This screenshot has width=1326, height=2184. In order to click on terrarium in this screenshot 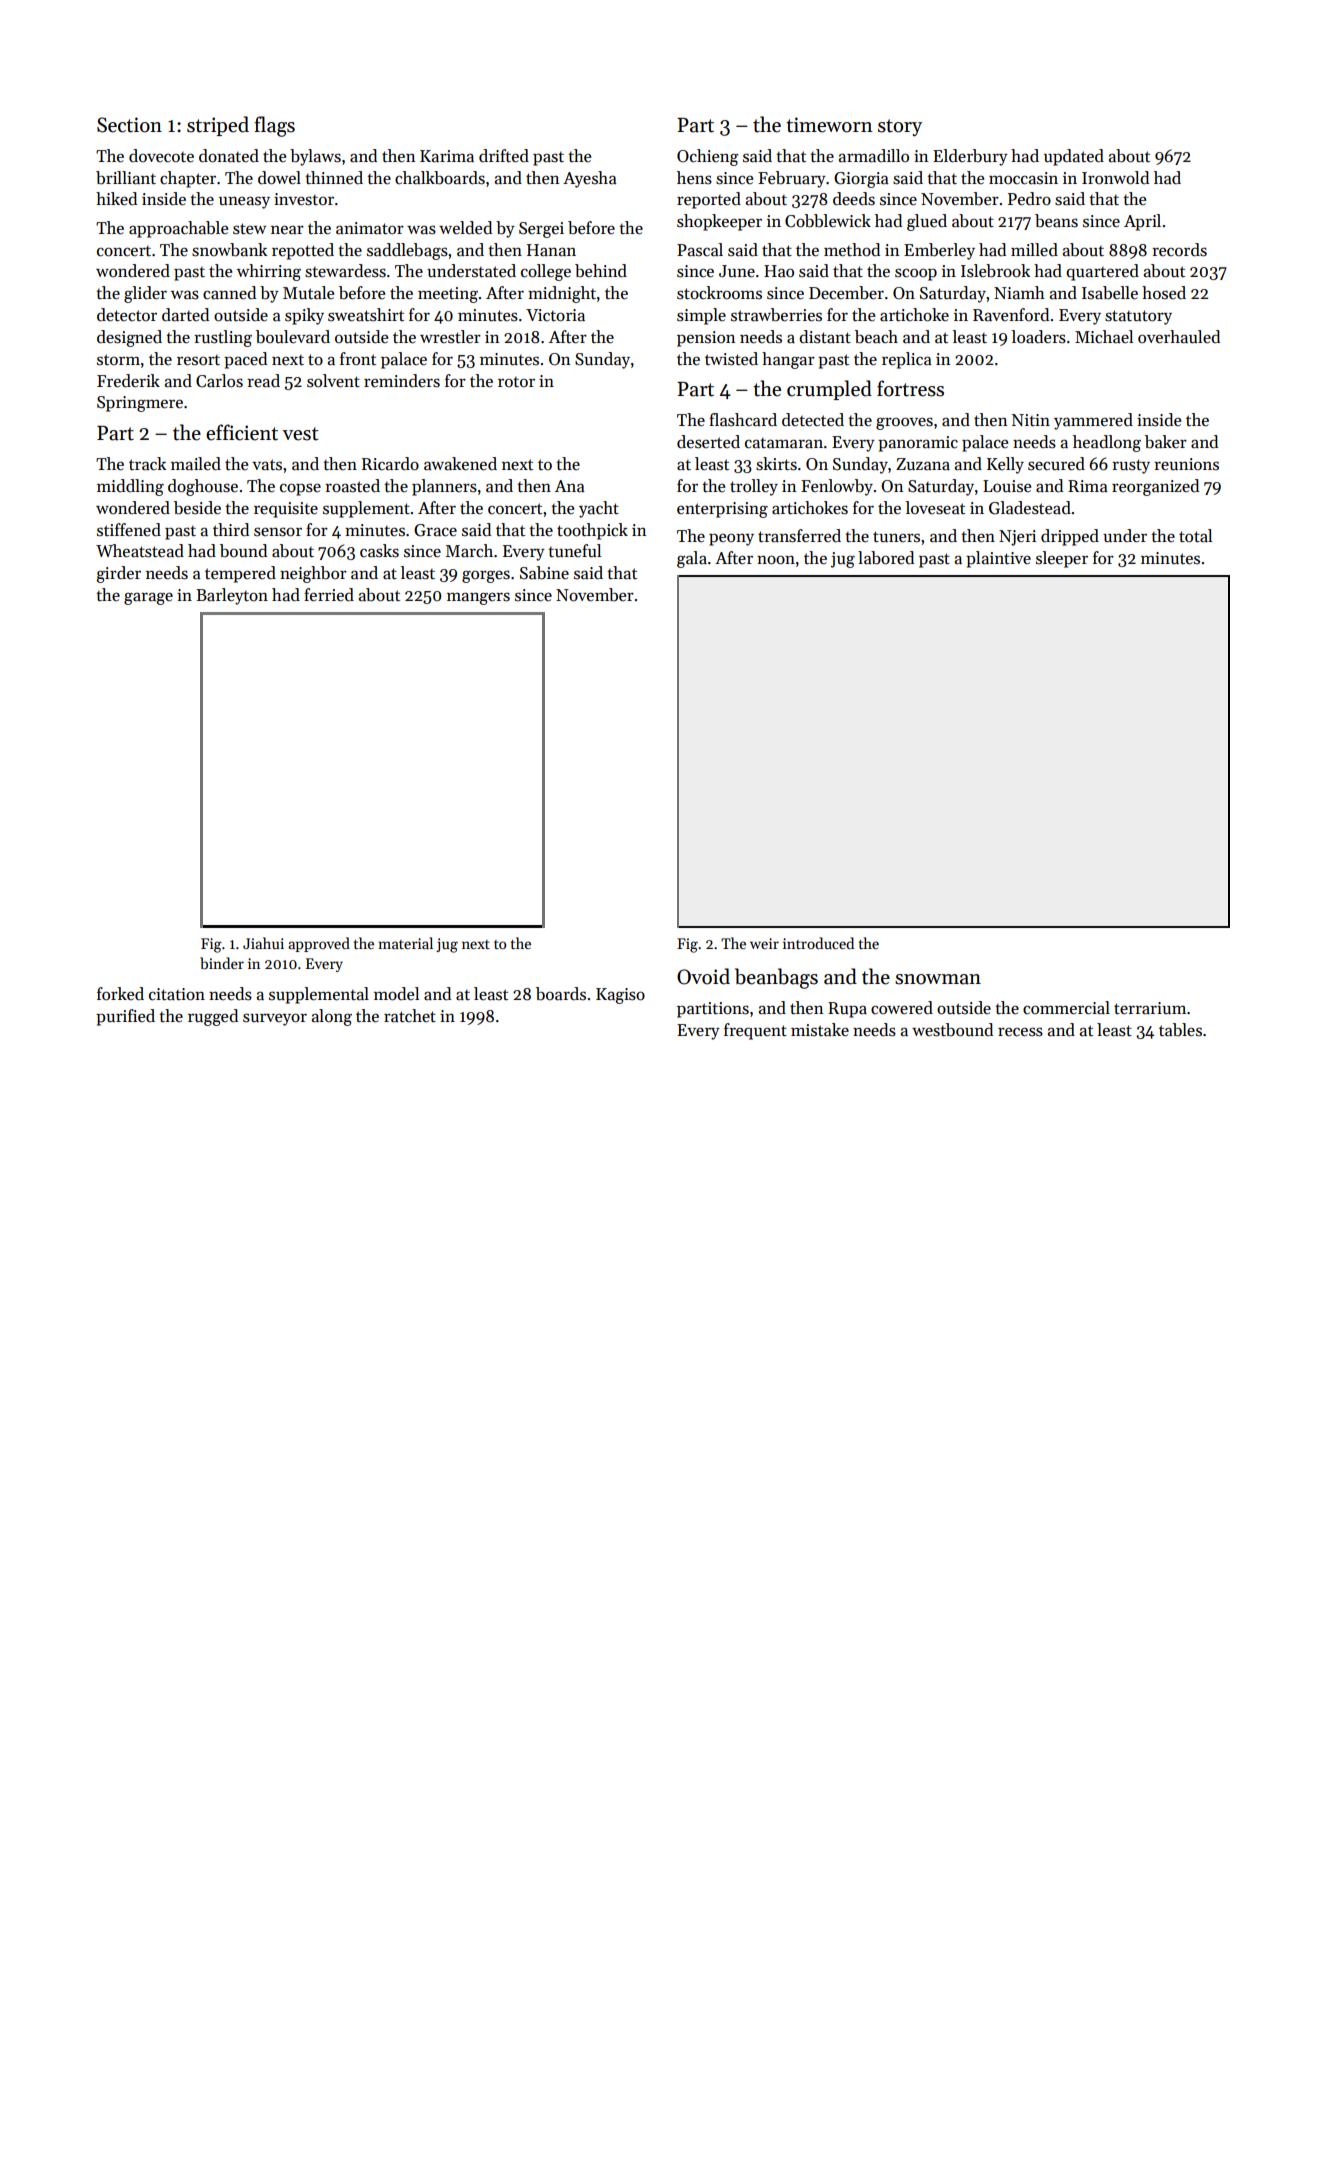, I will do `click(1150, 1008)`.
